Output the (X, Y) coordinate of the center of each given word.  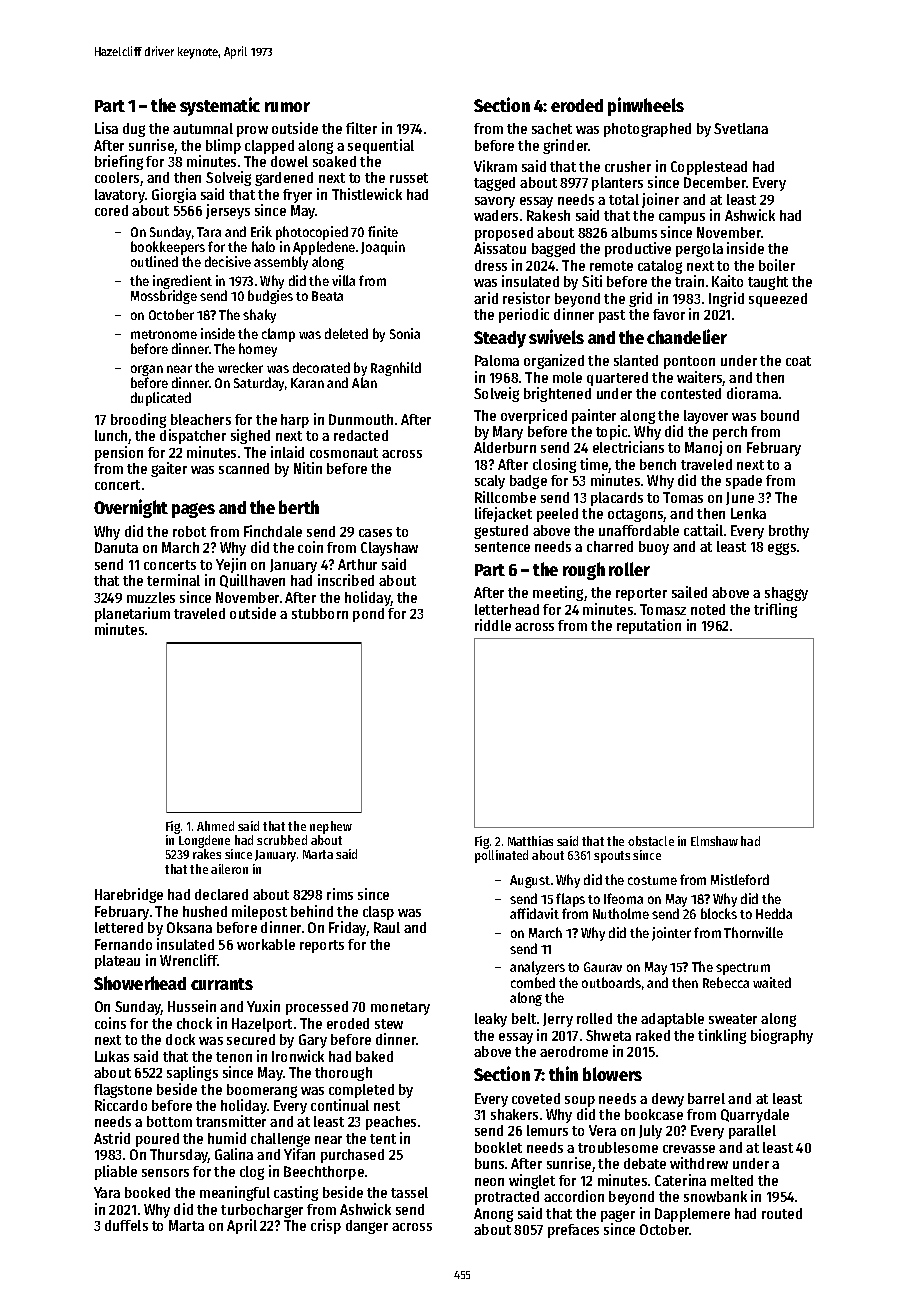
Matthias (530, 841)
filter (361, 128)
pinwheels (646, 106)
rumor (287, 107)
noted (708, 609)
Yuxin (263, 1006)
